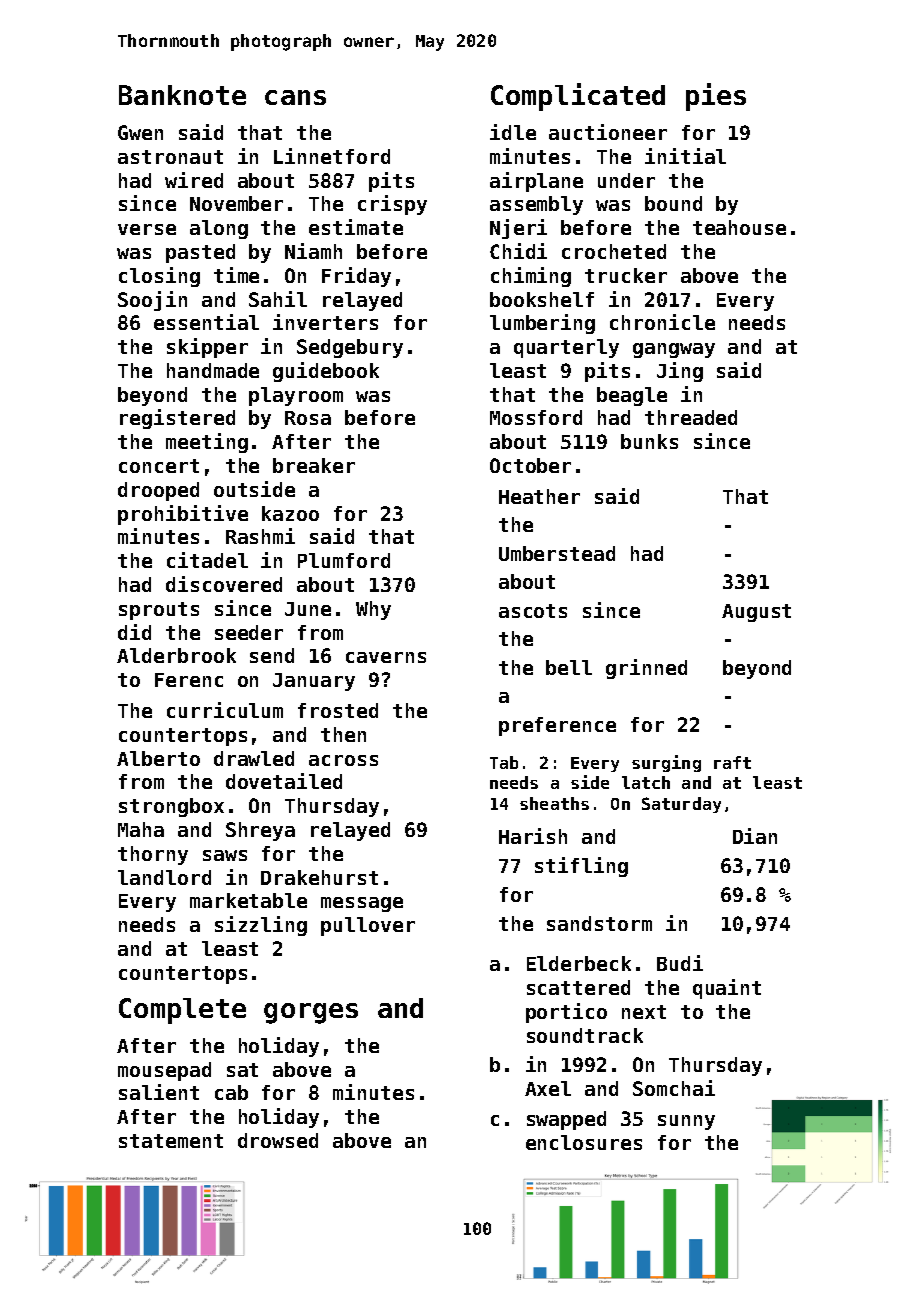 The height and width of the image is (1311, 924). What do you see at coordinates (739, 227) in the image?
I see `teahouse` at bounding box center [739, 227].
